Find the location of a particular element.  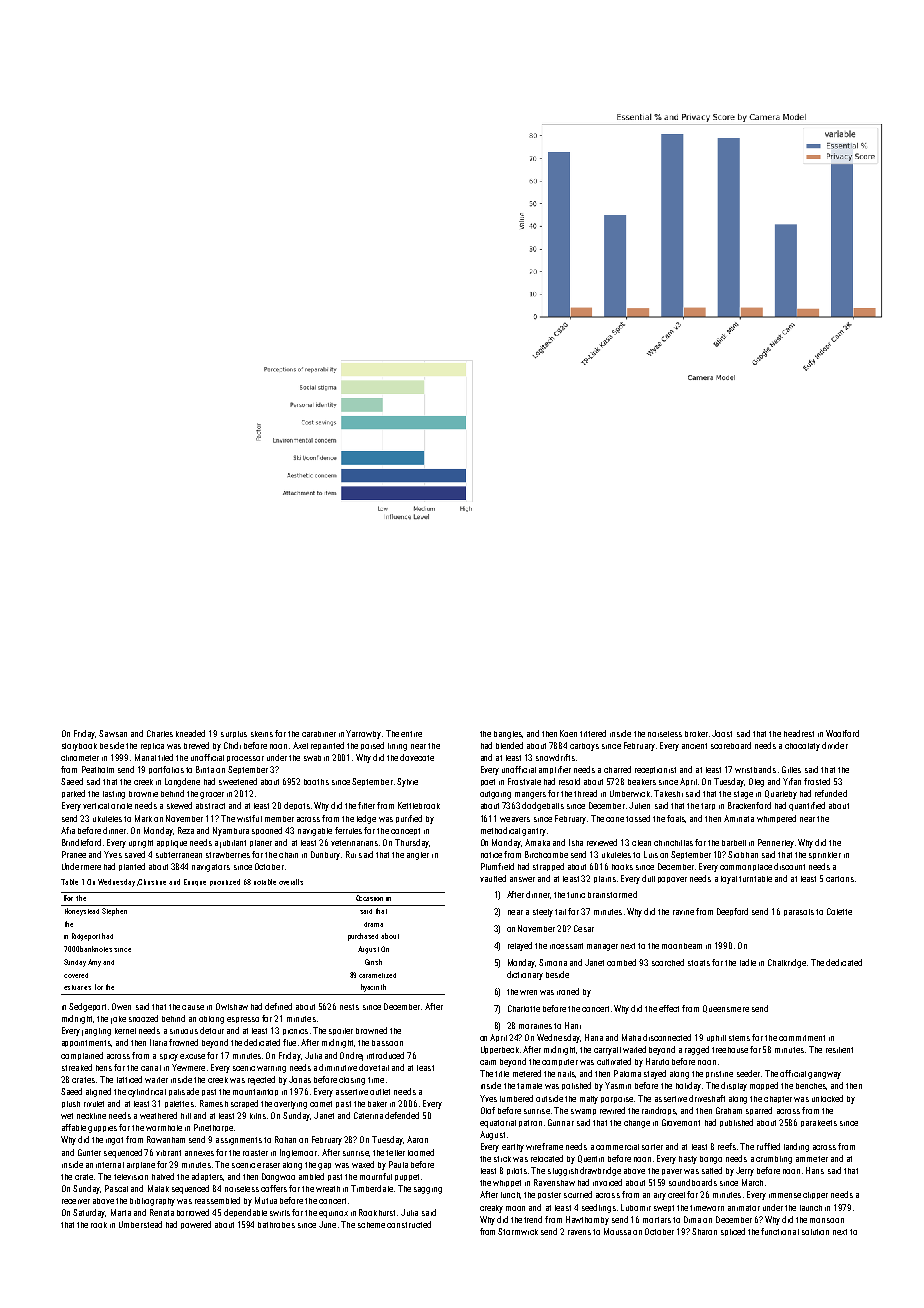

commitment is located at coordinates (802, 1038).
